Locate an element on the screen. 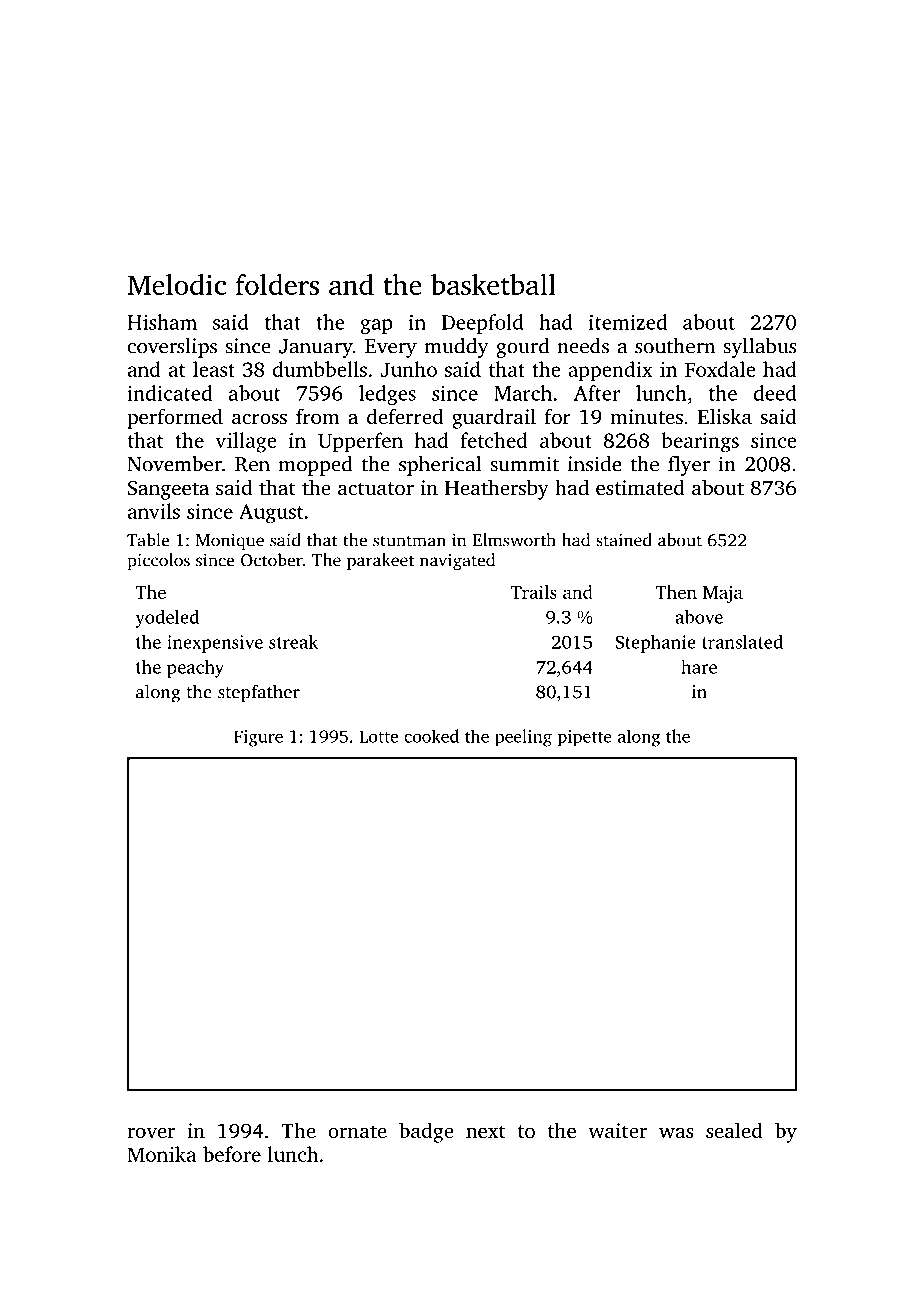  badge is located at coordinates (426, 1132).
